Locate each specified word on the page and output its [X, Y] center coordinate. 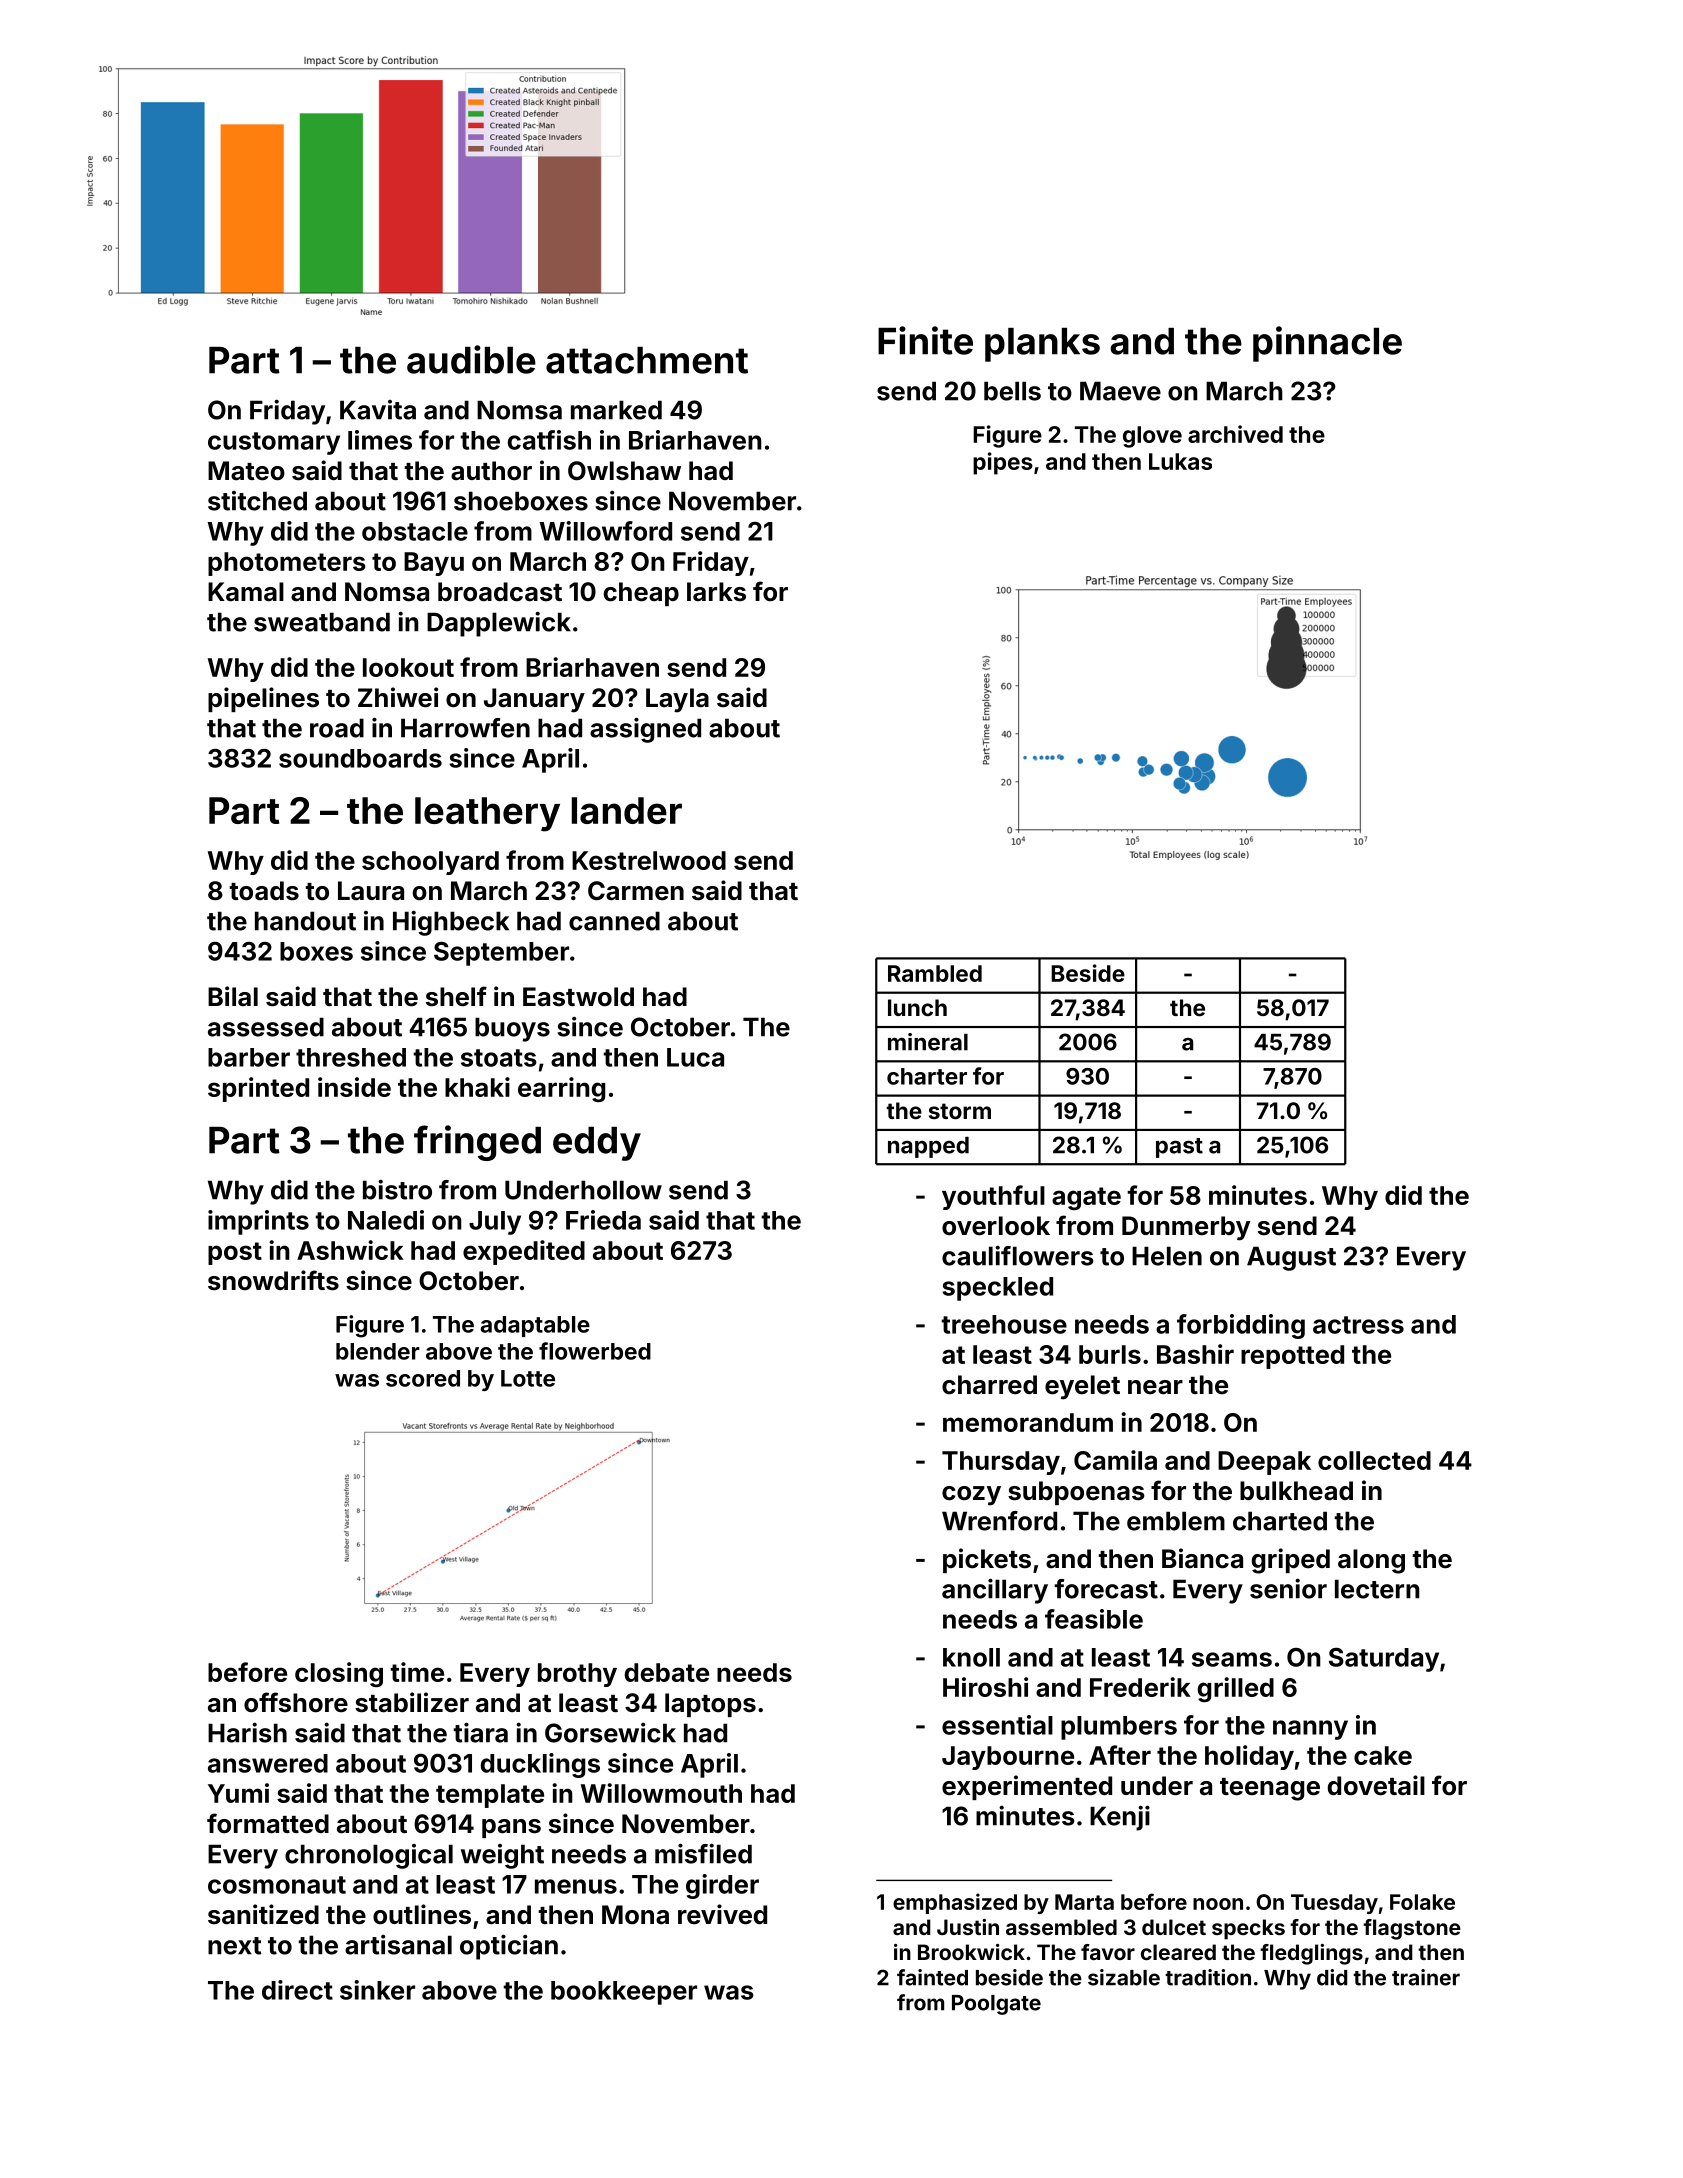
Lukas [1180, 461]
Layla [677, 700]
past [1179, 1148]
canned [614, 921]
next [235, 1946]
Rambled [935, 973]
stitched [257, 501]
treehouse [1004, 1324]
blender [378, 1351]
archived [1235, 434]
